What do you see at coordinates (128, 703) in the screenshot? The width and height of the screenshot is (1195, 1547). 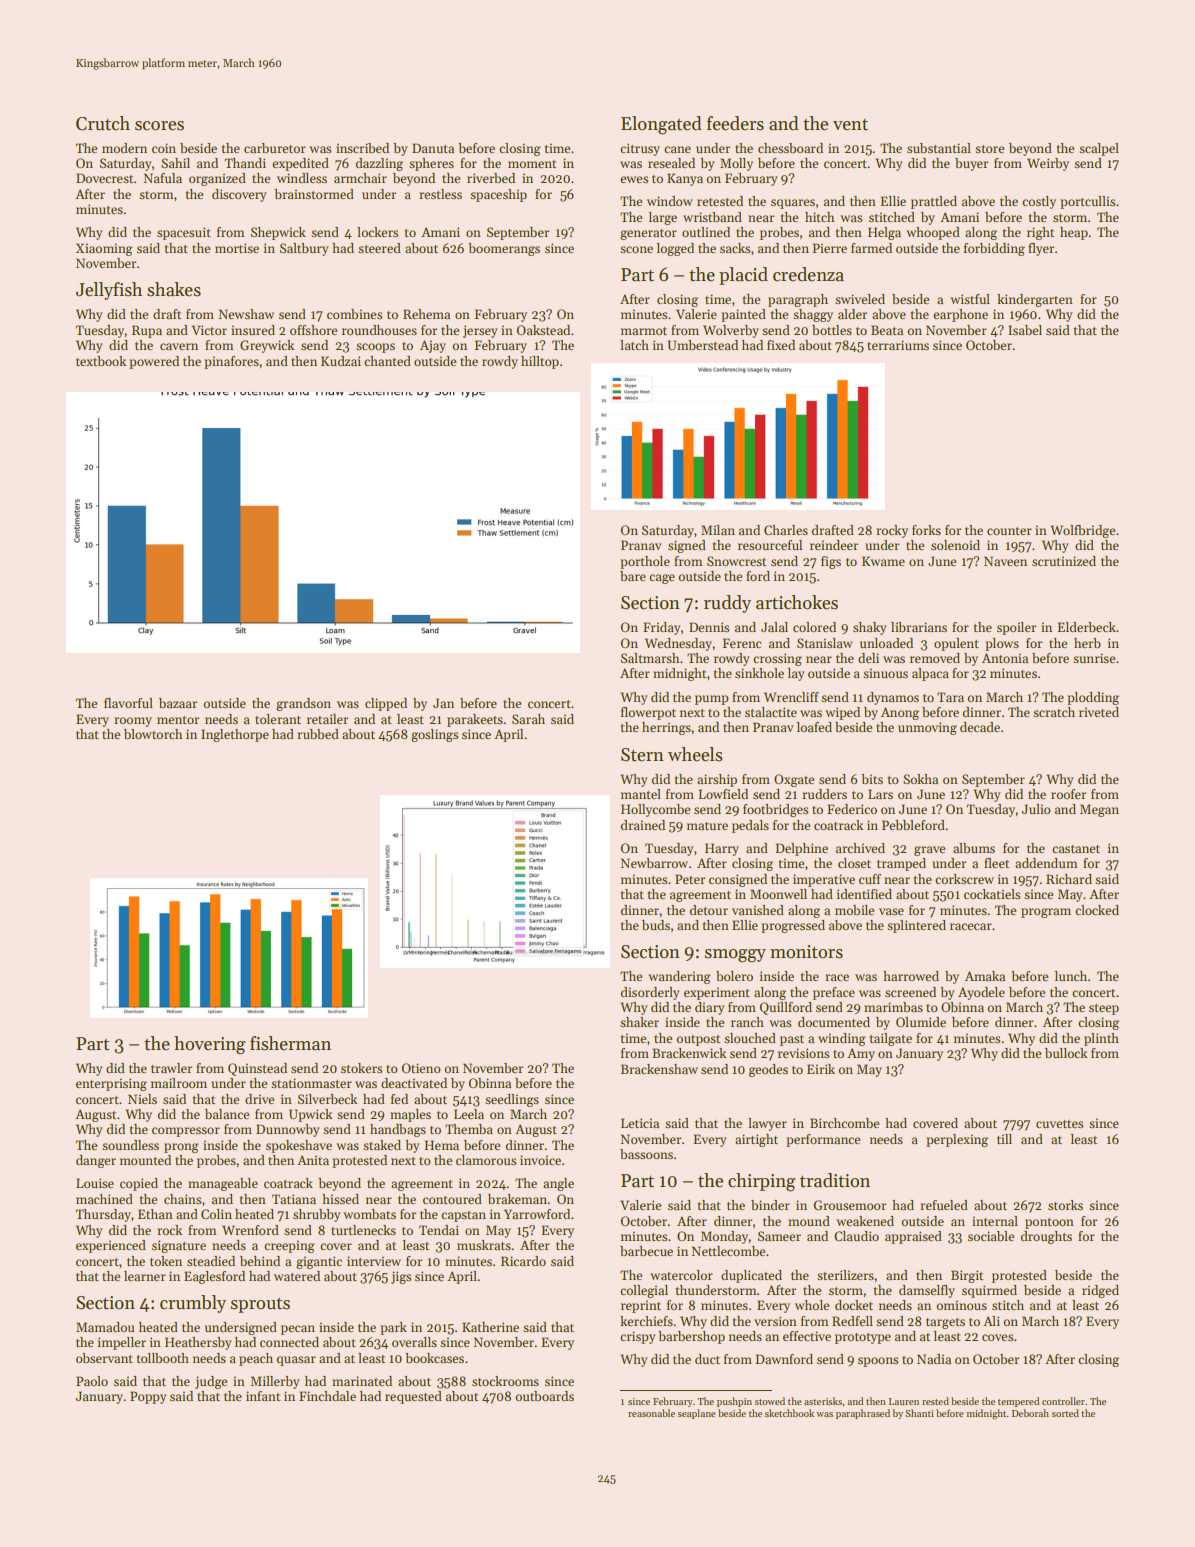 I see `flavorful` at bounding box center [128, 703].
